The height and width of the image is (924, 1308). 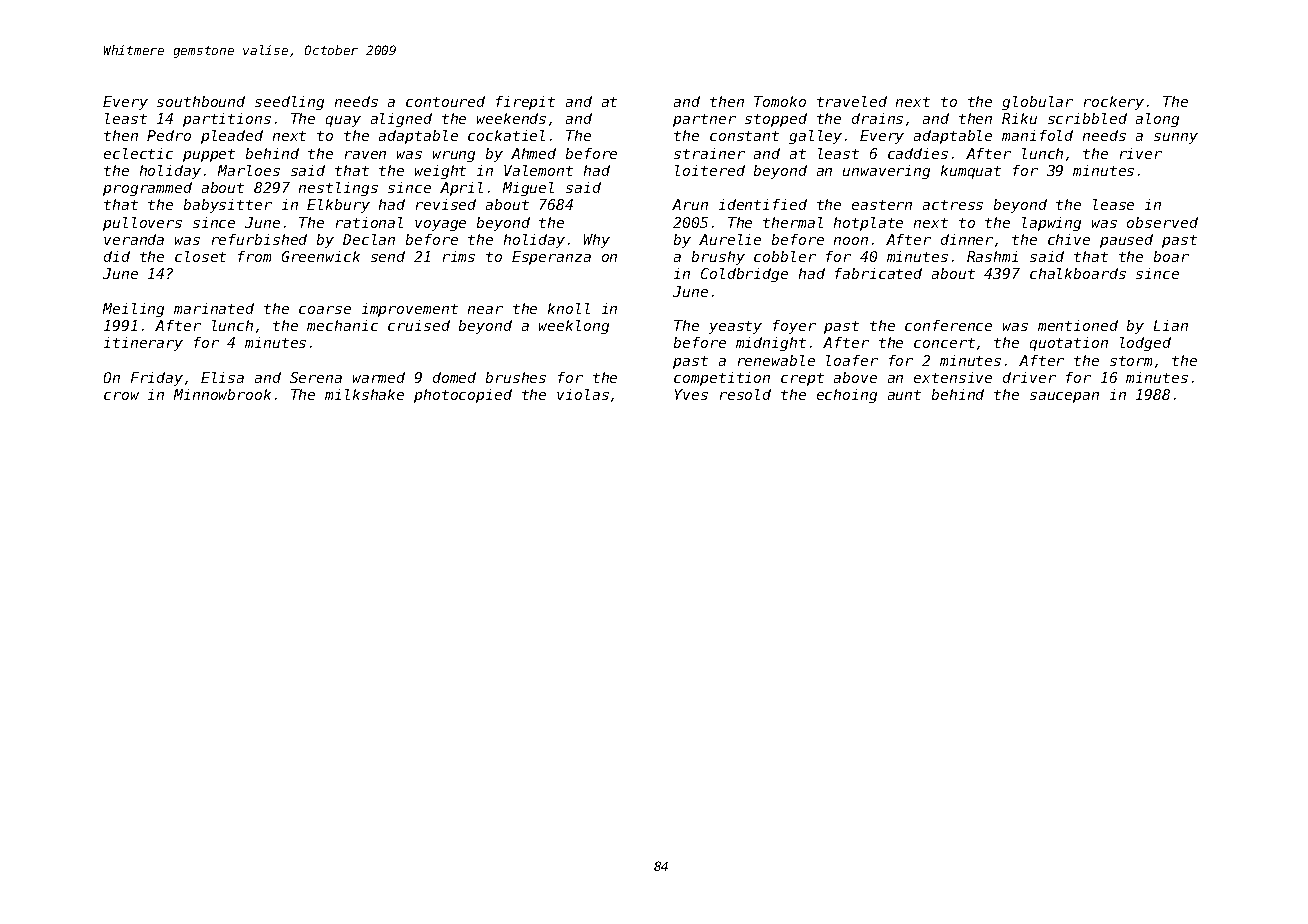 What do you see at coordinates (1037, 103) in the image?
I see `globular` at bounding box center [1037, 103].
